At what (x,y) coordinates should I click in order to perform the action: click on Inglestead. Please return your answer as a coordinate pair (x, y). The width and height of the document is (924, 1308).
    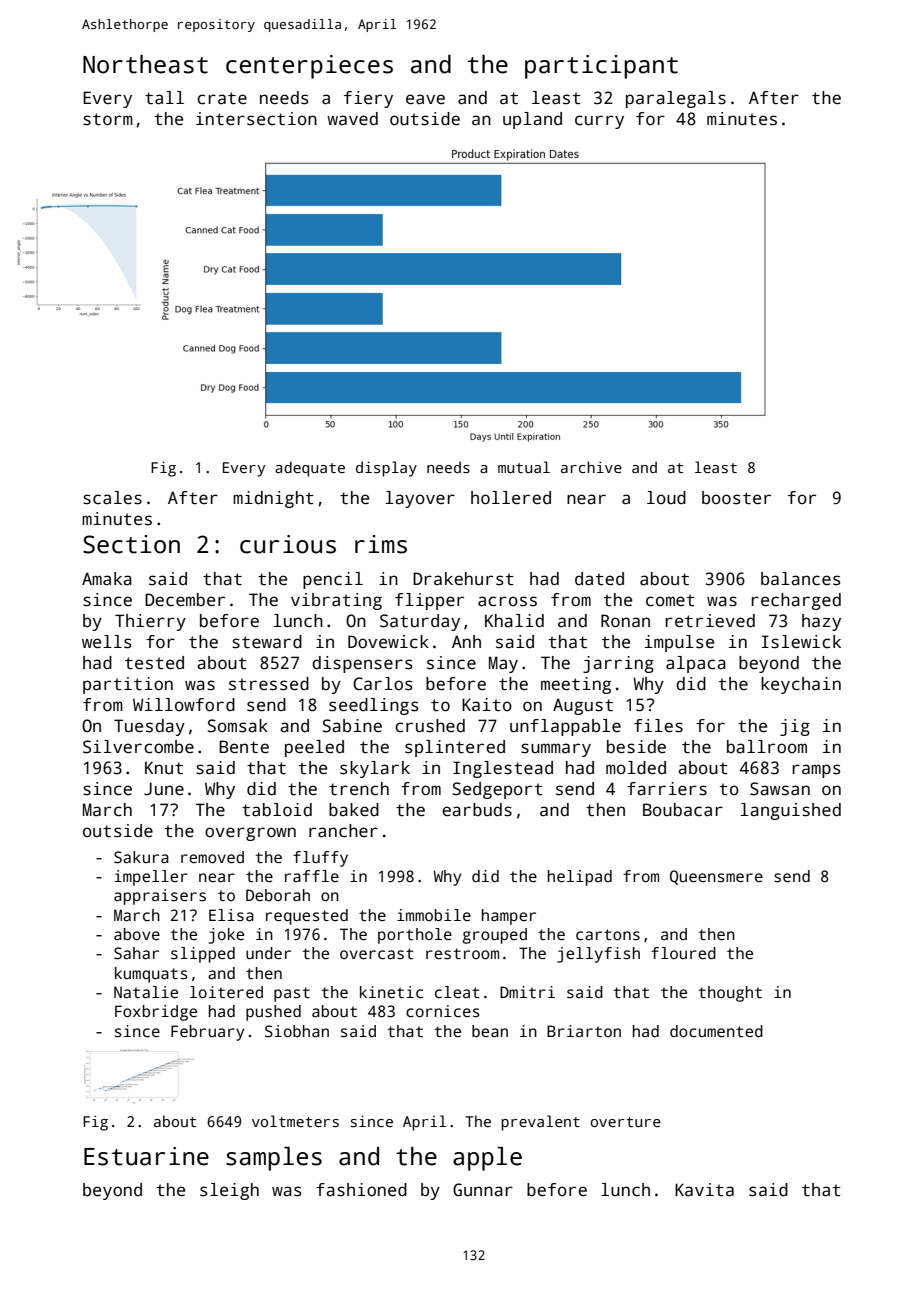
    Looking at the image, I should click on (503, 769).
